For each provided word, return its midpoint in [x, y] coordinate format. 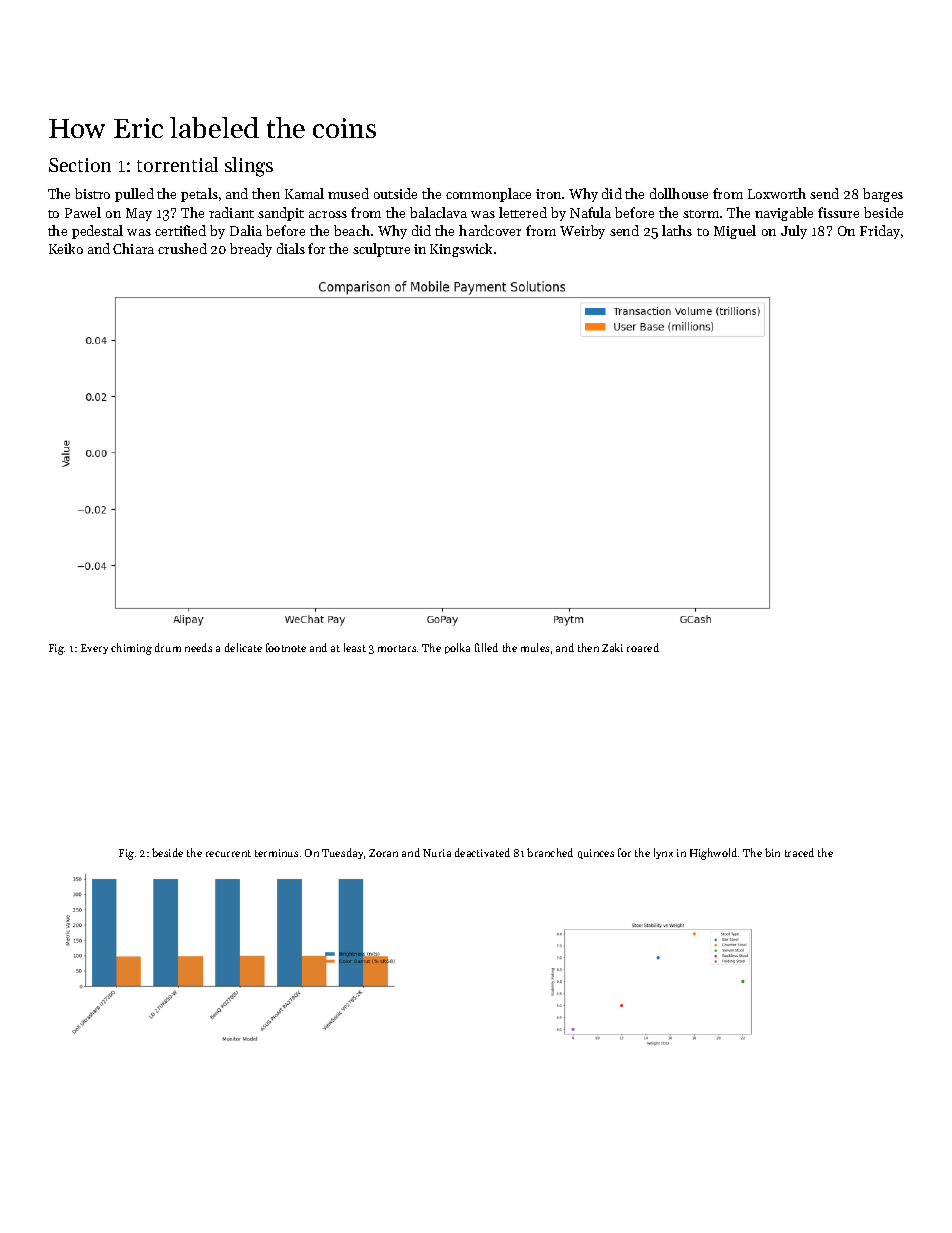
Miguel [735, 232]
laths [677, 230]
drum [168, 647]
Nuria [437, 853]
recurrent [228, 853]
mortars [397, 648]
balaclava [438, 212]
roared [643, 647]
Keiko [66, 248]
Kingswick [461, 250]
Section [80, 165]
